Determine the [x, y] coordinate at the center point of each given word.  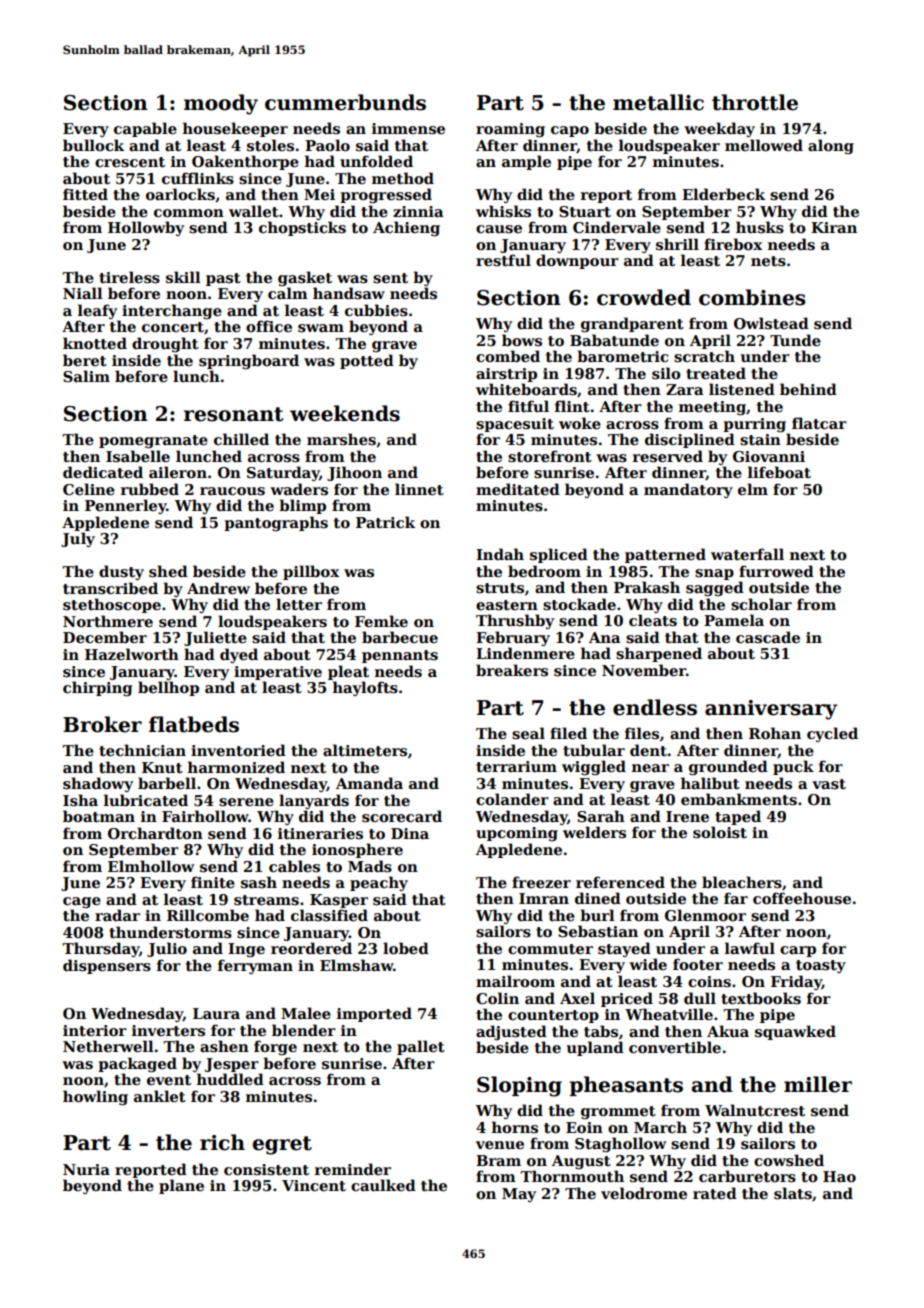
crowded [644, 297]
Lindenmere [525, 653]
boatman [99, 816]
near [650, 768]
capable [145, 129]
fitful [528, 406]
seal [528, 733]
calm [288, 293]
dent [648, 750]
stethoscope [112, 605]
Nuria [86, 1169]
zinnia [418, 211]
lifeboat [779, 472]
